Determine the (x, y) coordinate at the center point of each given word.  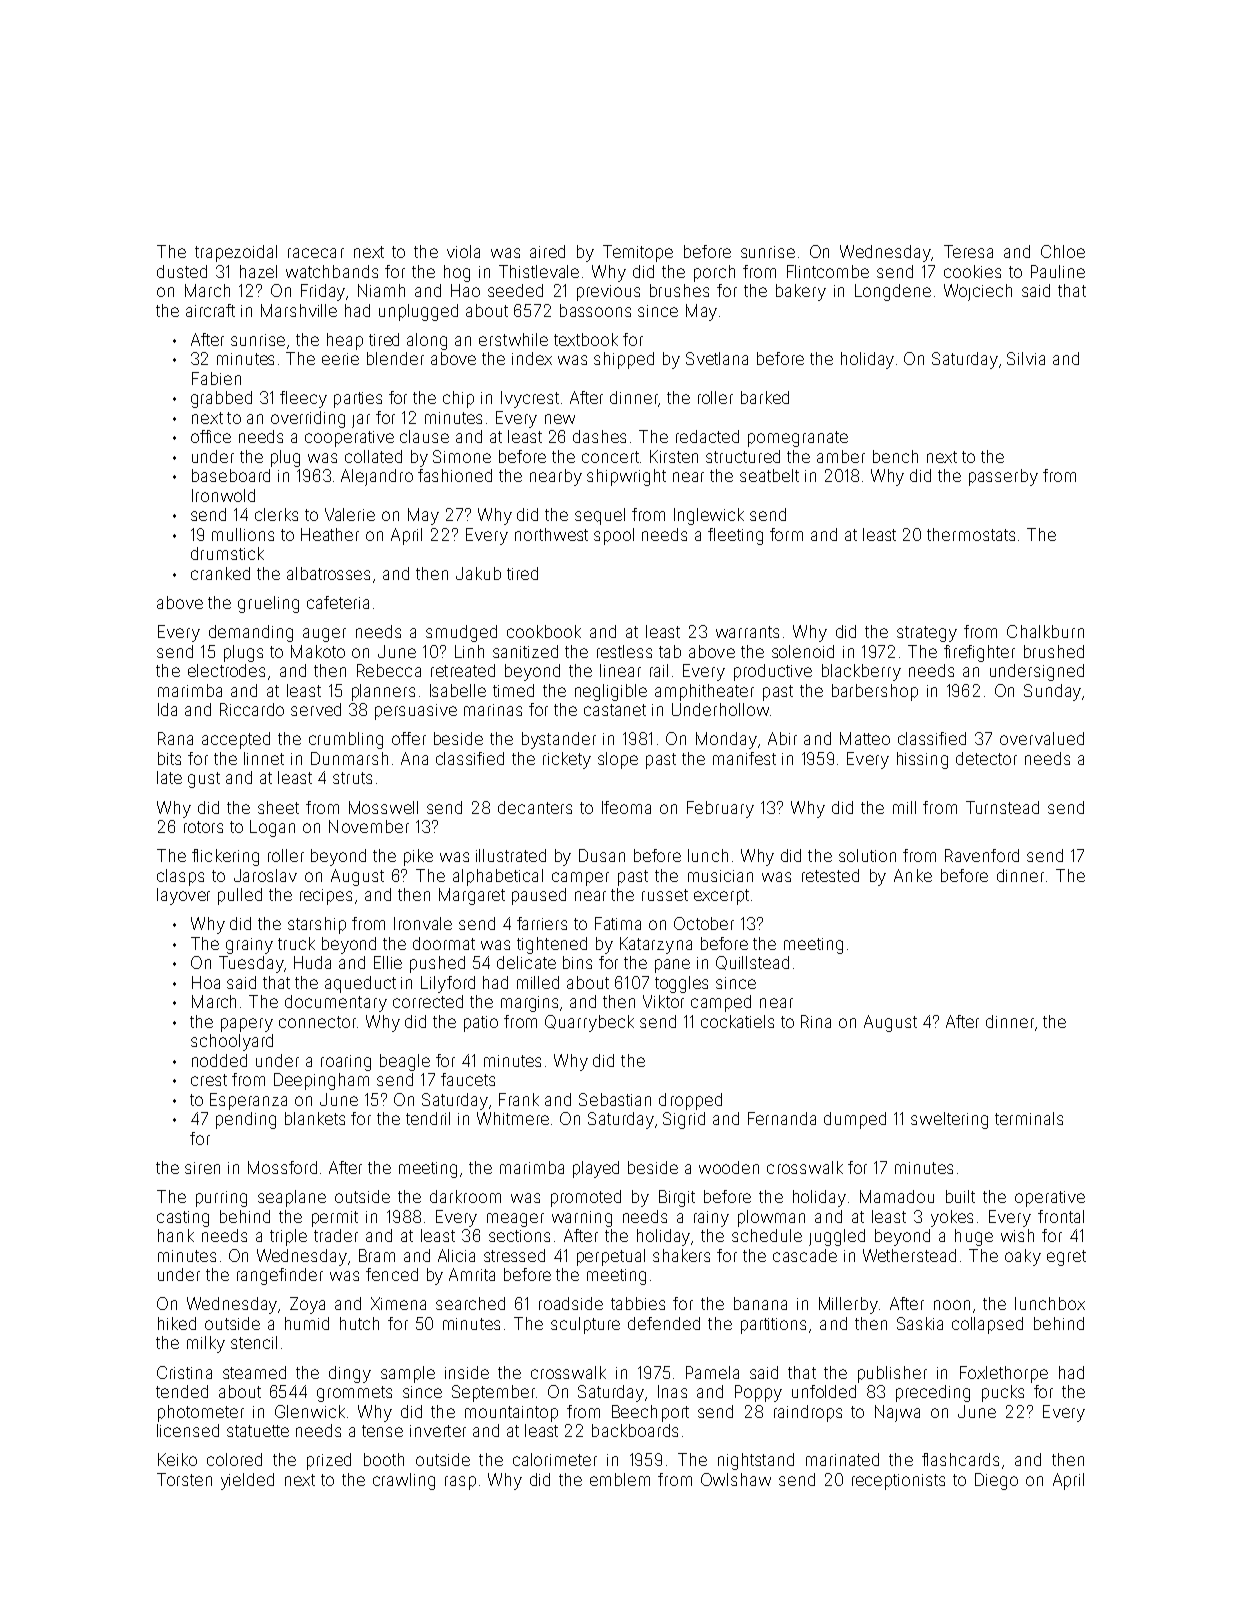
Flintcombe (828, 271)
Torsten (184, 1479)
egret (1066, 1258)
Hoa (206, 982)
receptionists (898, 1482)
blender (395, 358)
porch (714, 273)
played (596, 1169)
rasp (460, 1483)
